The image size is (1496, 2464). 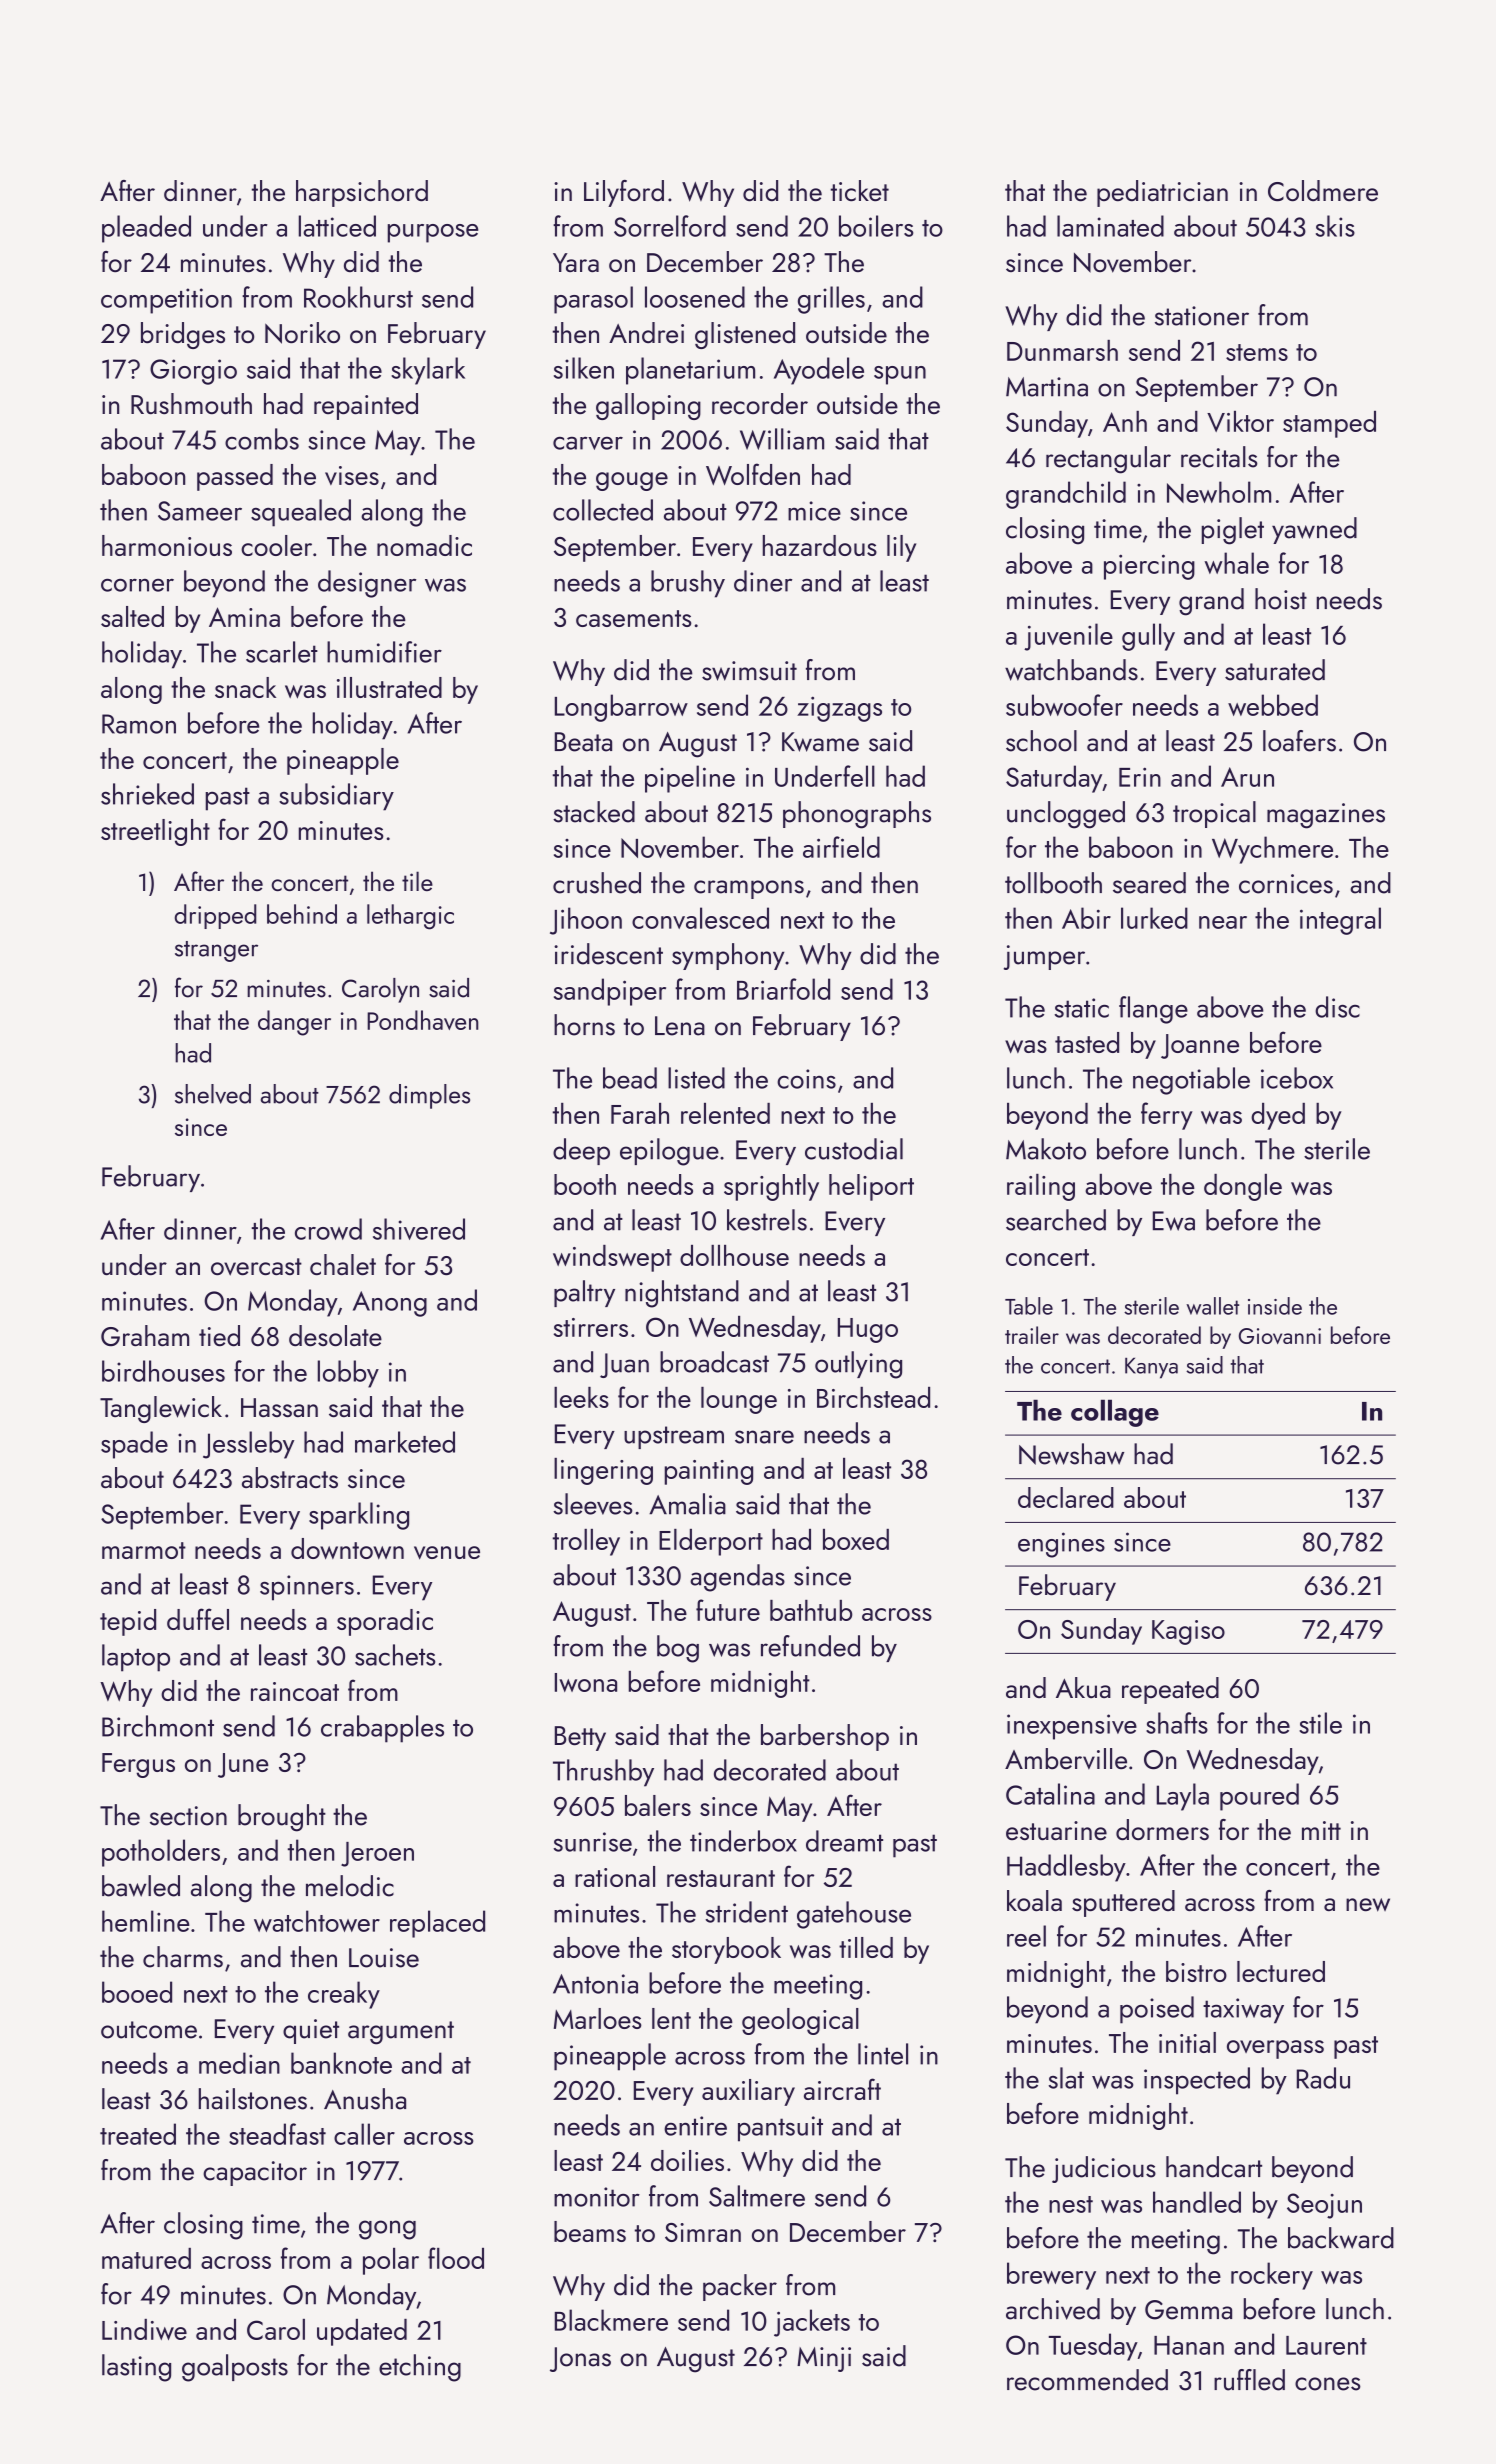 What do you see at coordinates (447, 1553) in the document?
I see `venue` at bounding box center [447, 1553].
